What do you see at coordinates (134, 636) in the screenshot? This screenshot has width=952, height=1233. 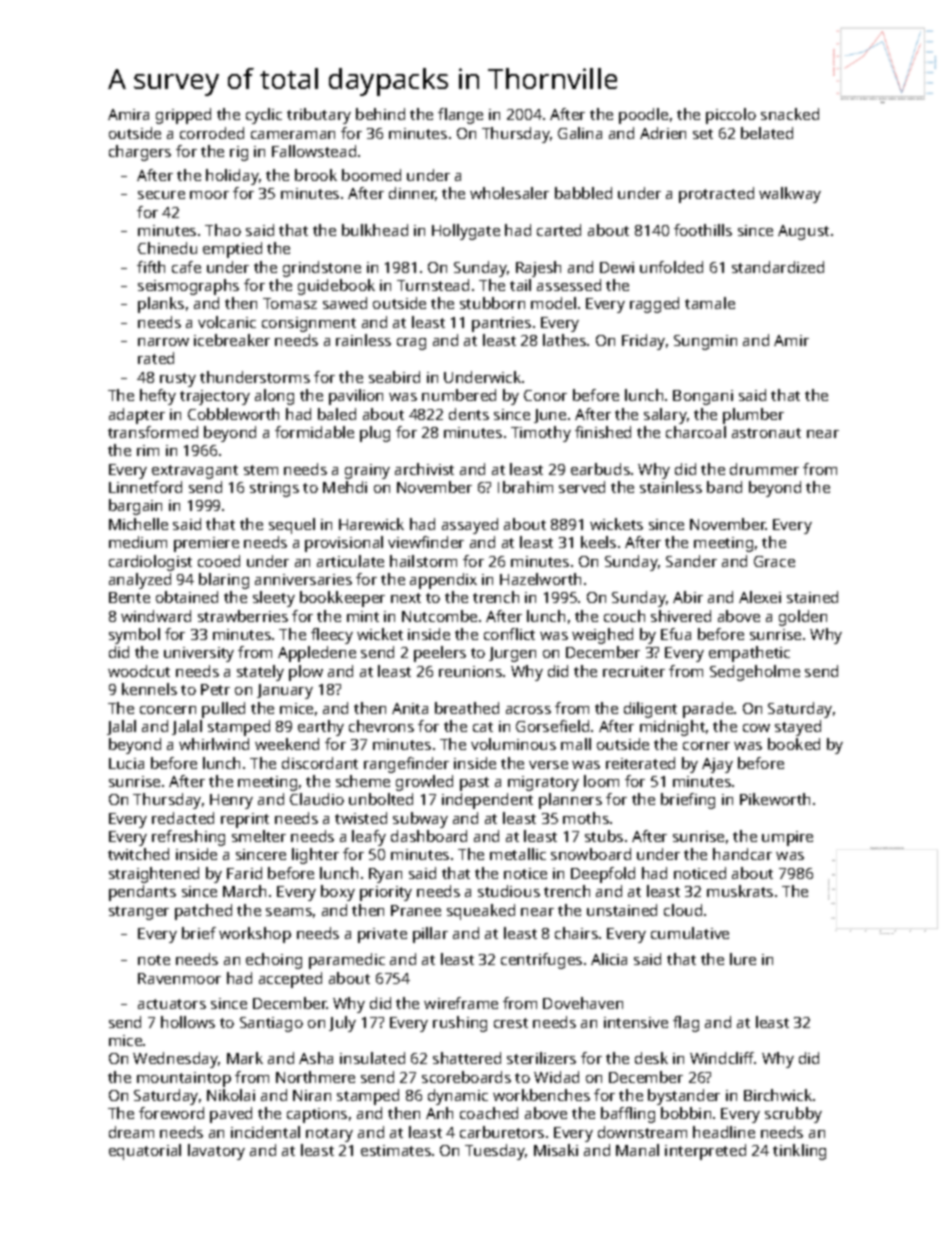 I see `symbol` at bounding box center [134, 636].
